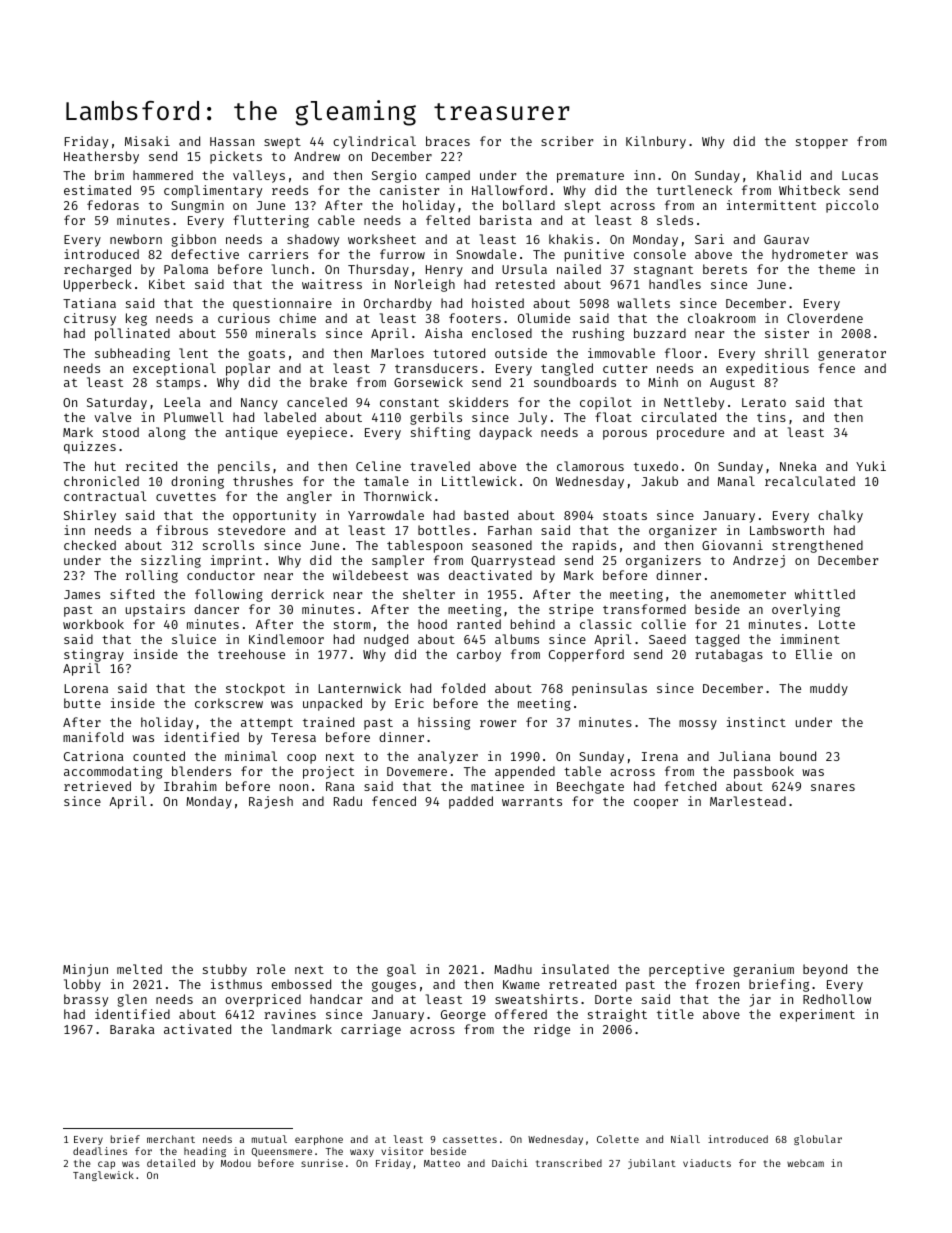 The width and height of the page is (952, 1233). I want to click on globular, so click(818, 1140).
